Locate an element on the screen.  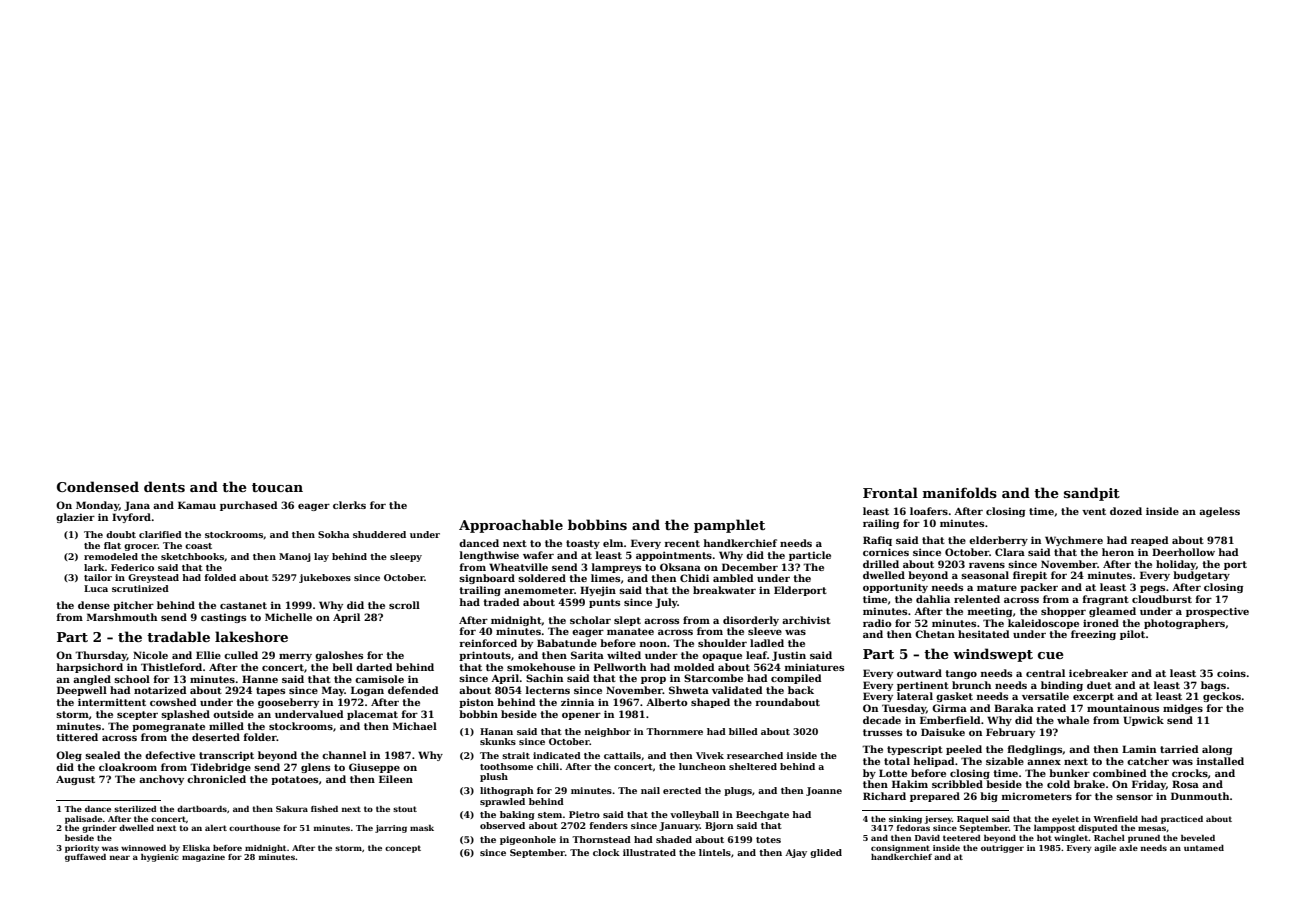
glided is located at coordinates (826, 853).
